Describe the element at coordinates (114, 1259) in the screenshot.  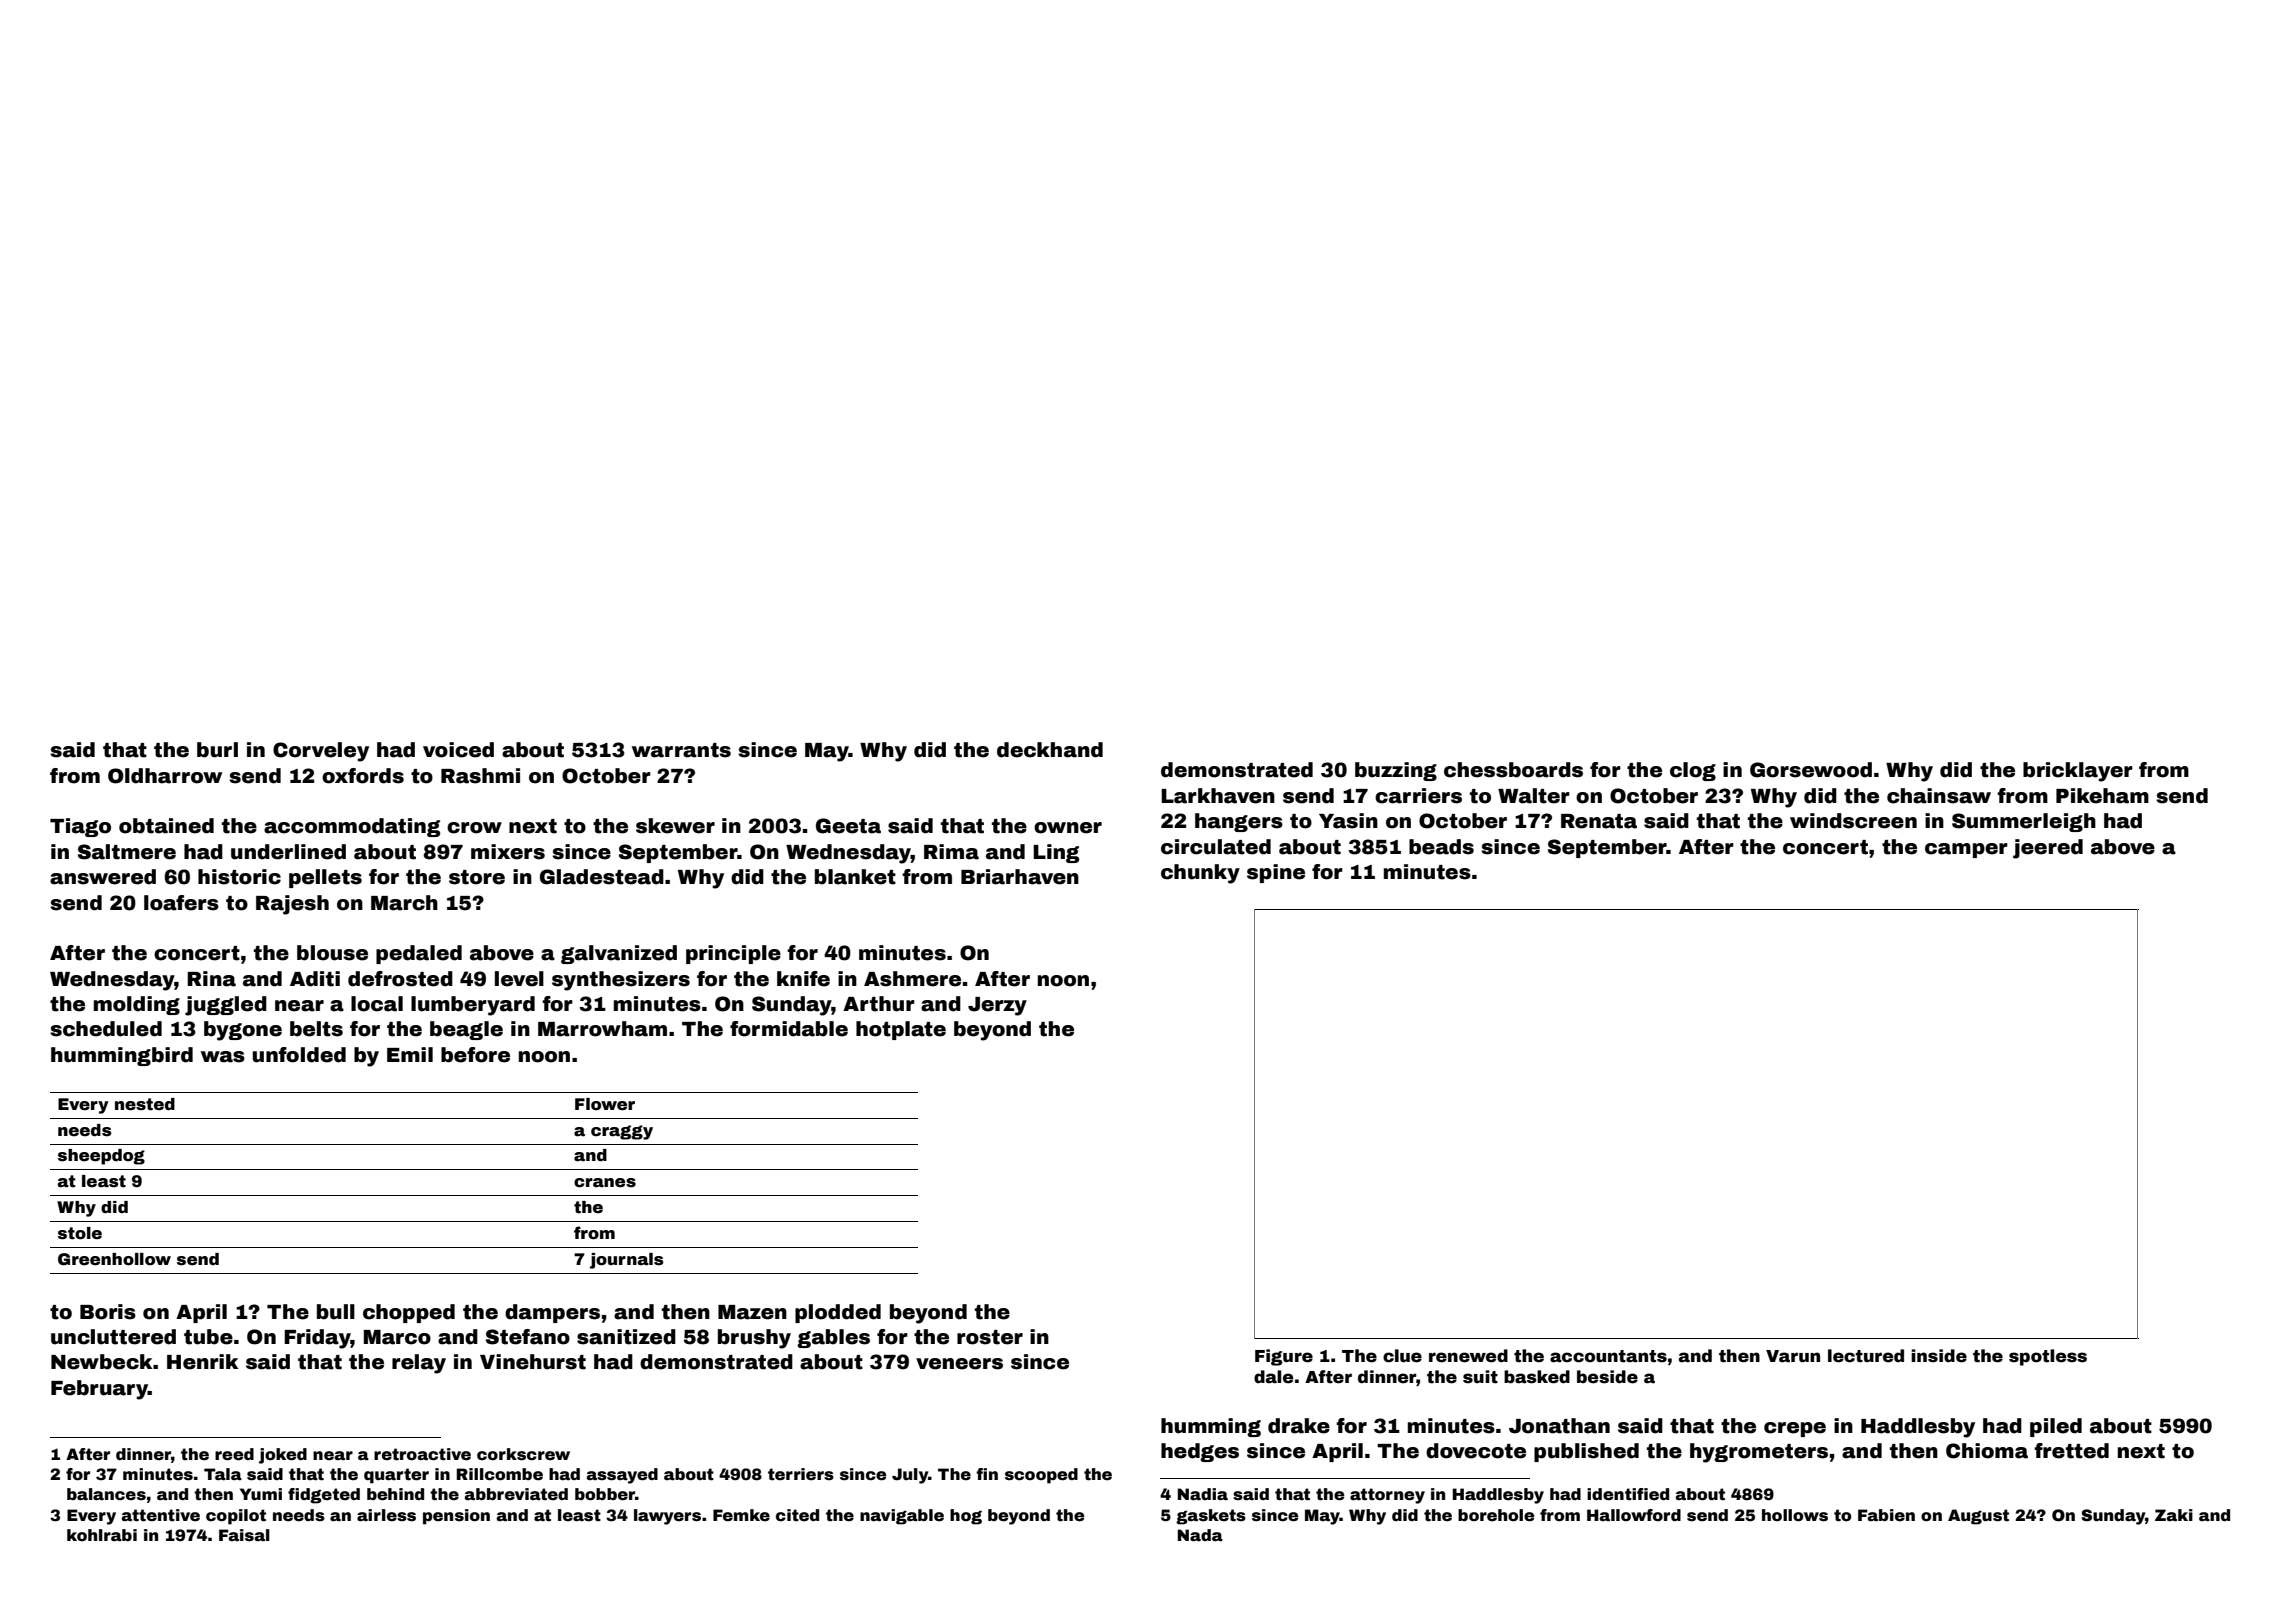
I see `Greenhollow` at that location.
